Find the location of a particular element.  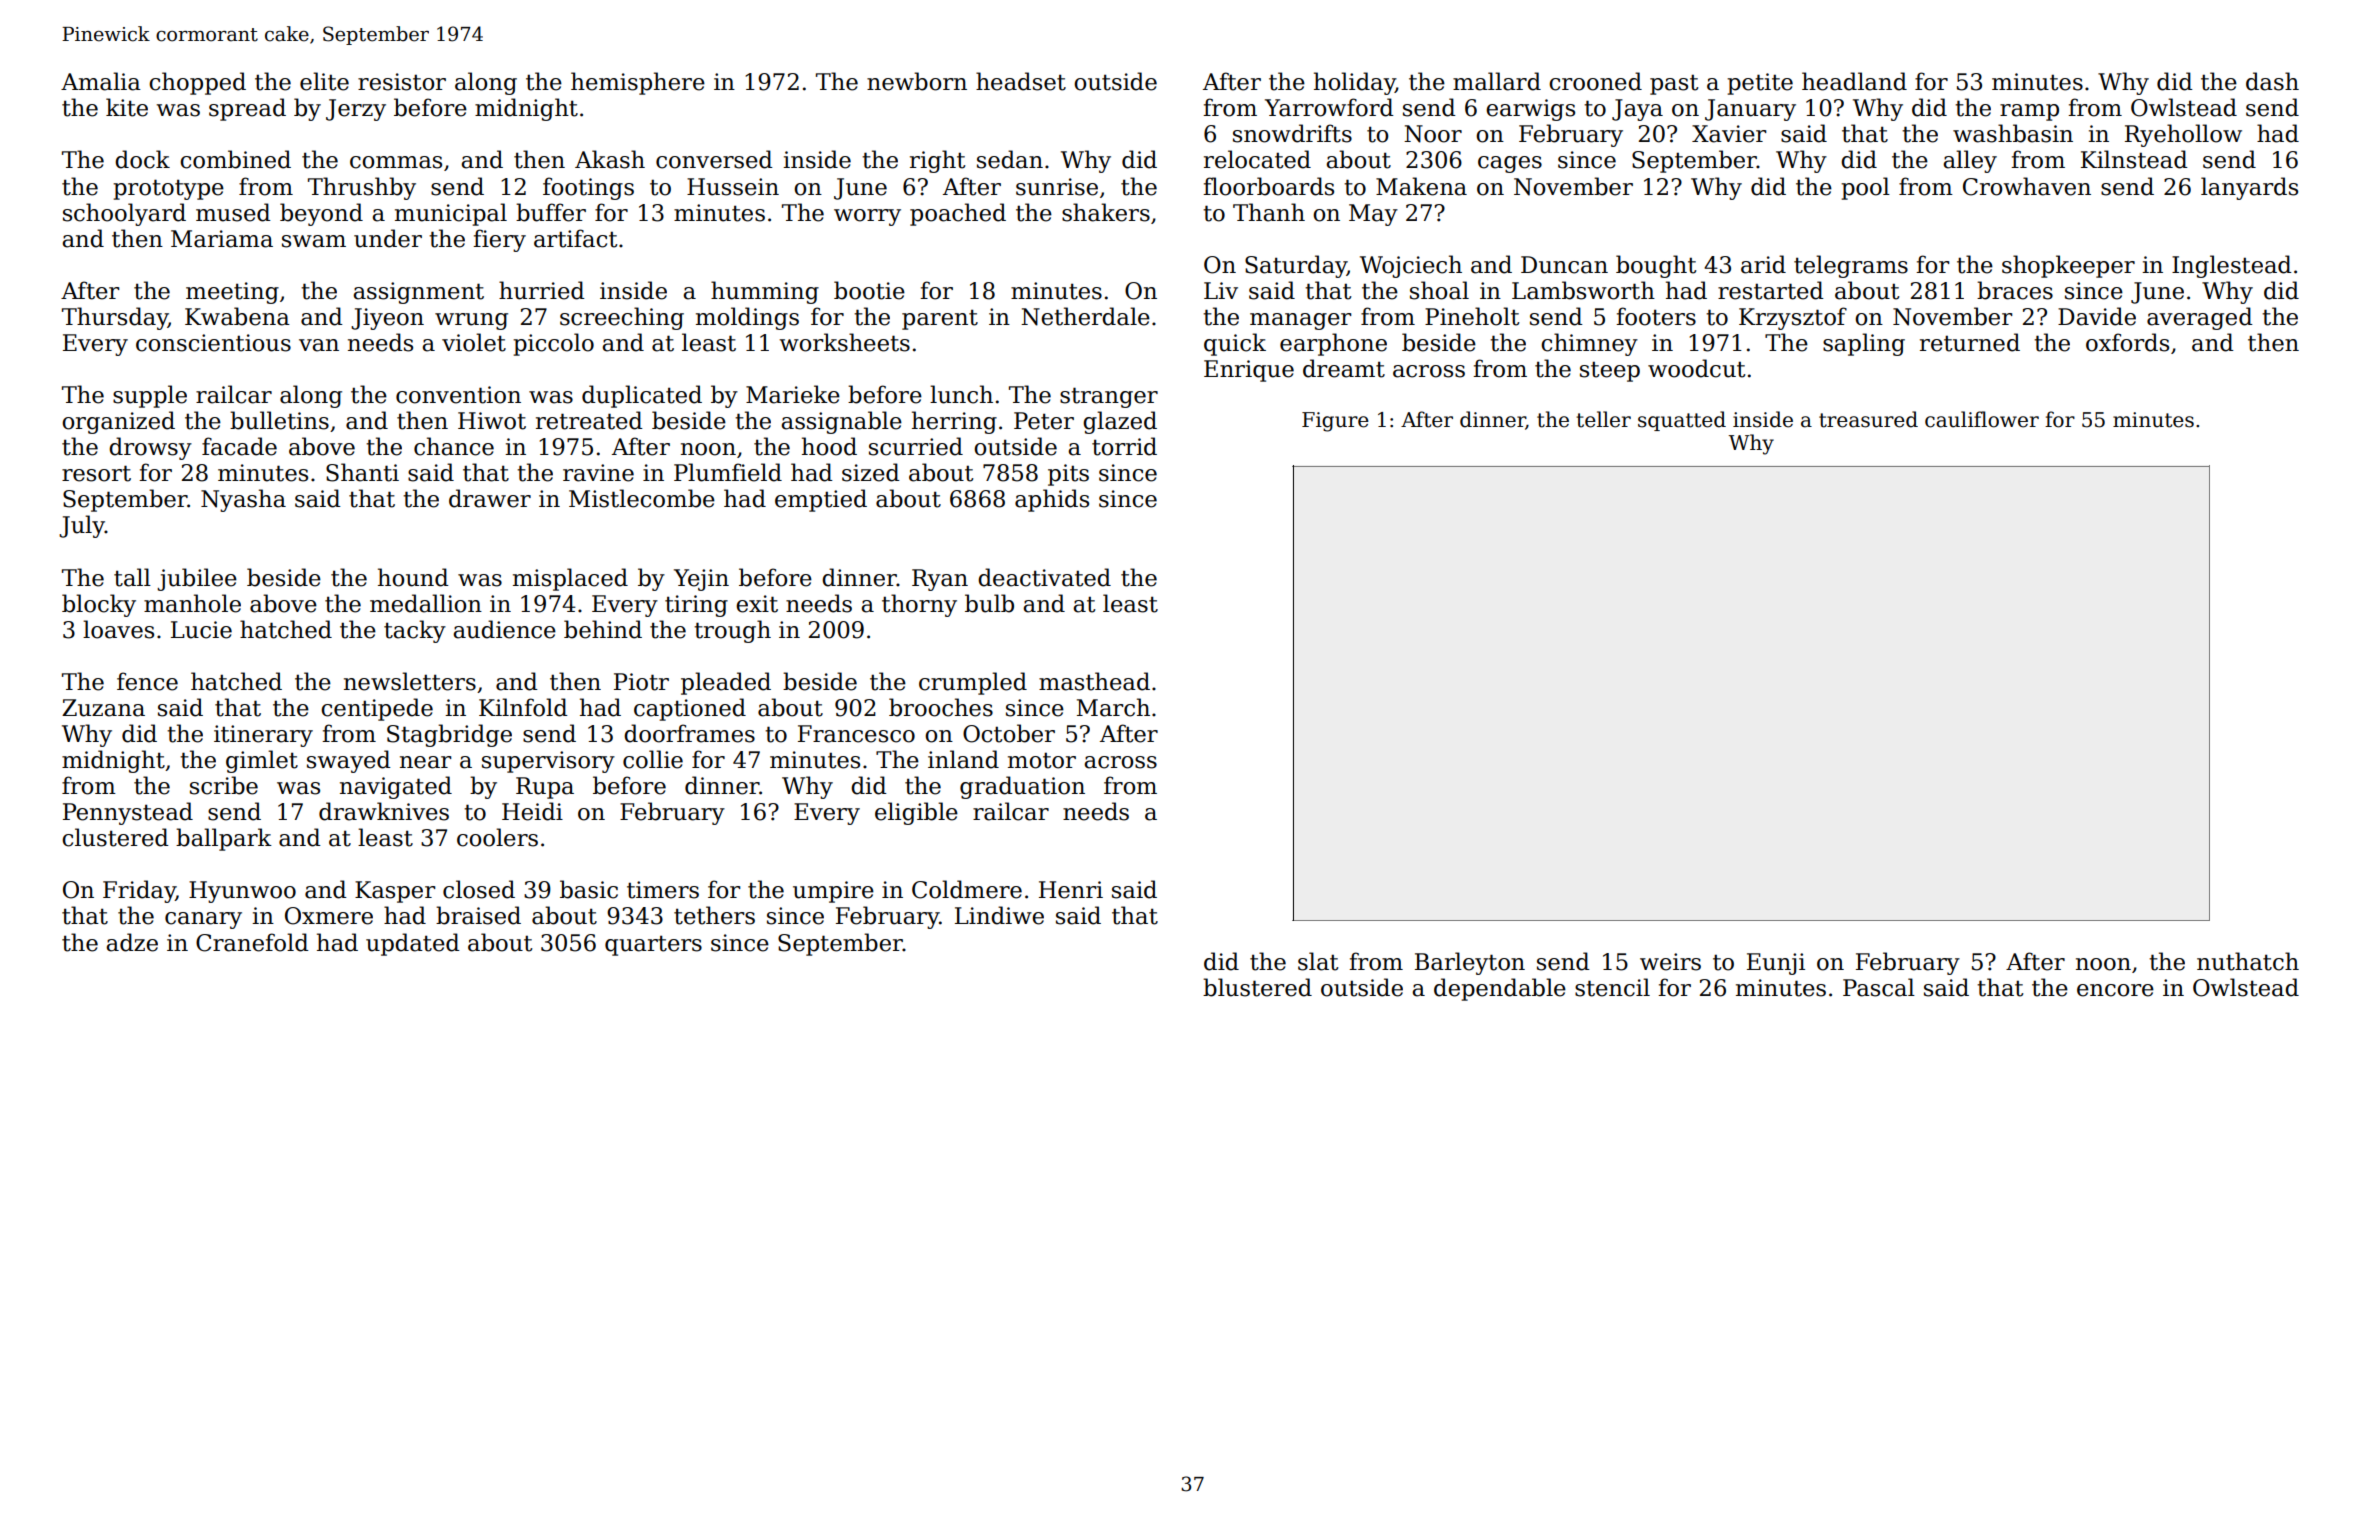

returned is located at coordinates (1970, 342).
